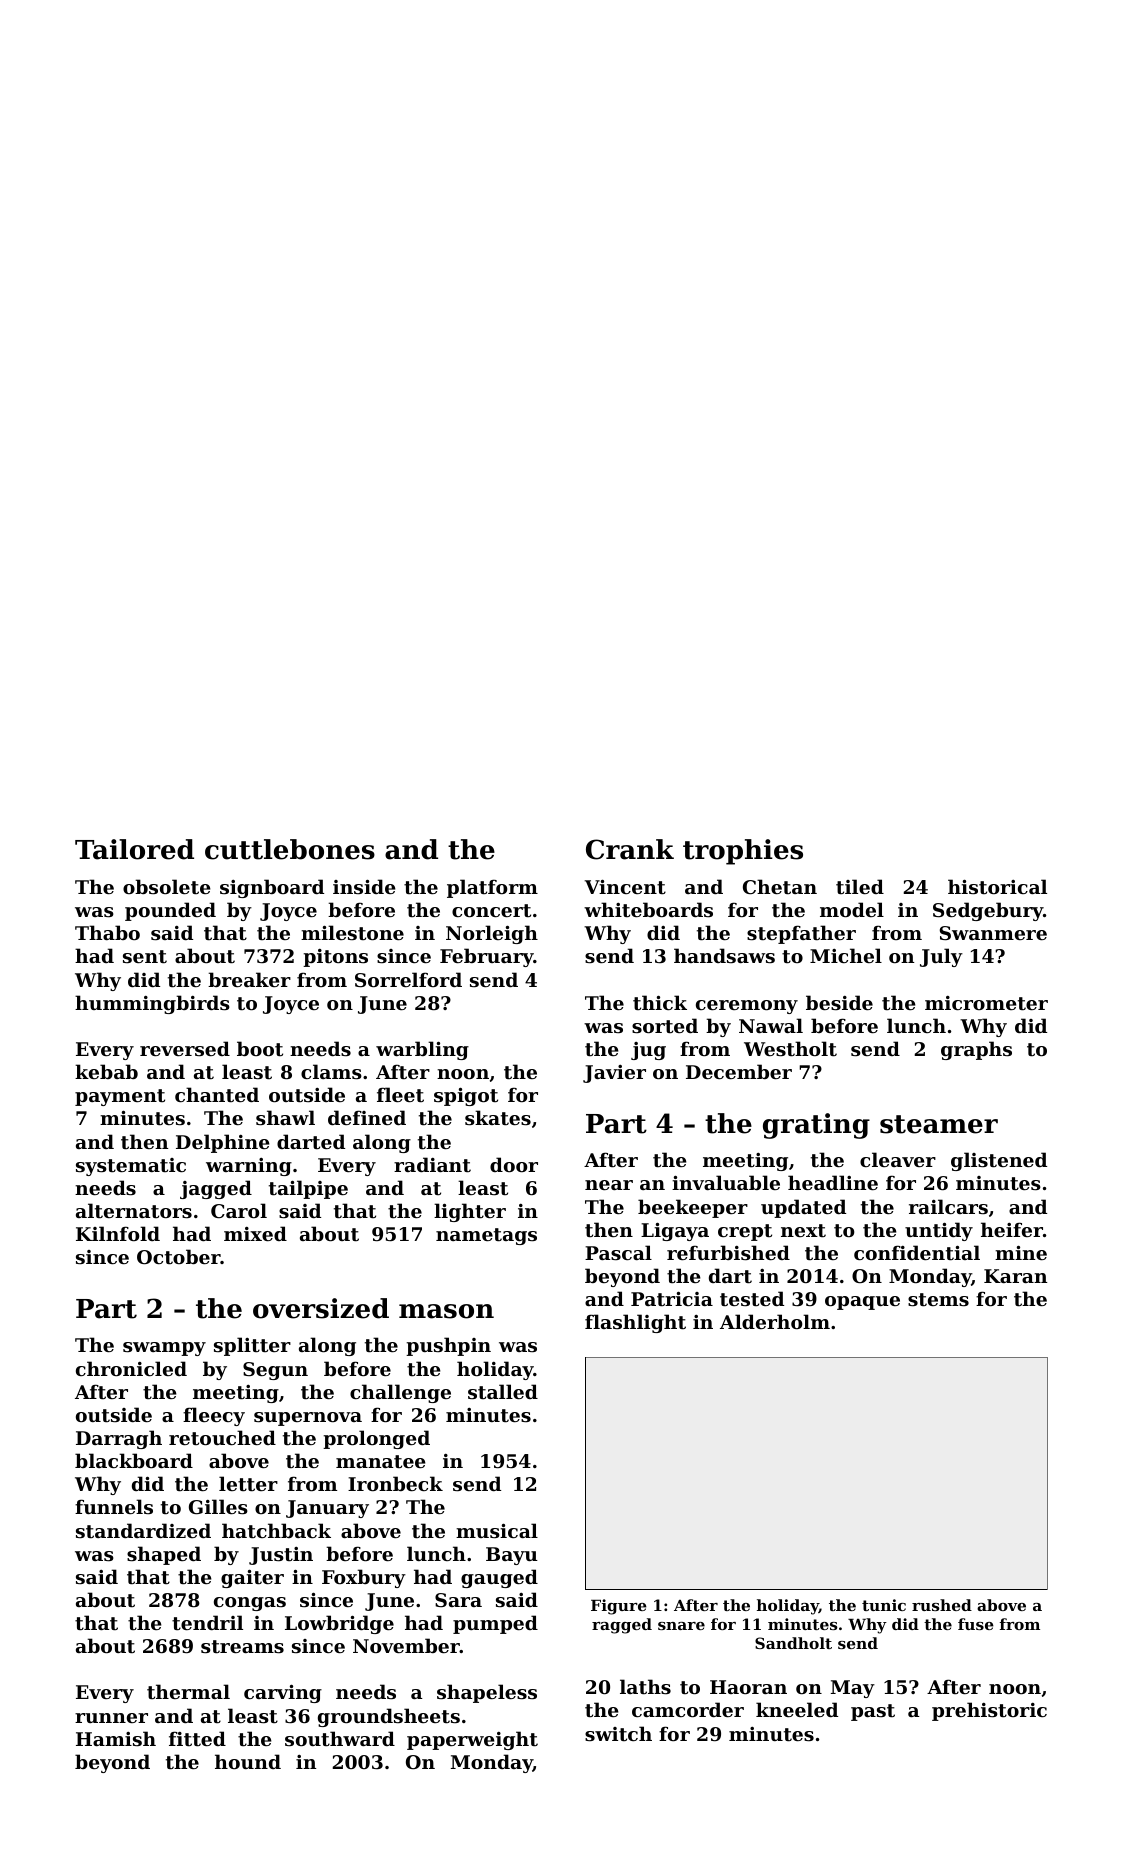 This screenshot has width=1123, height=1850. I want to click on boot, so click(260, 1048).
